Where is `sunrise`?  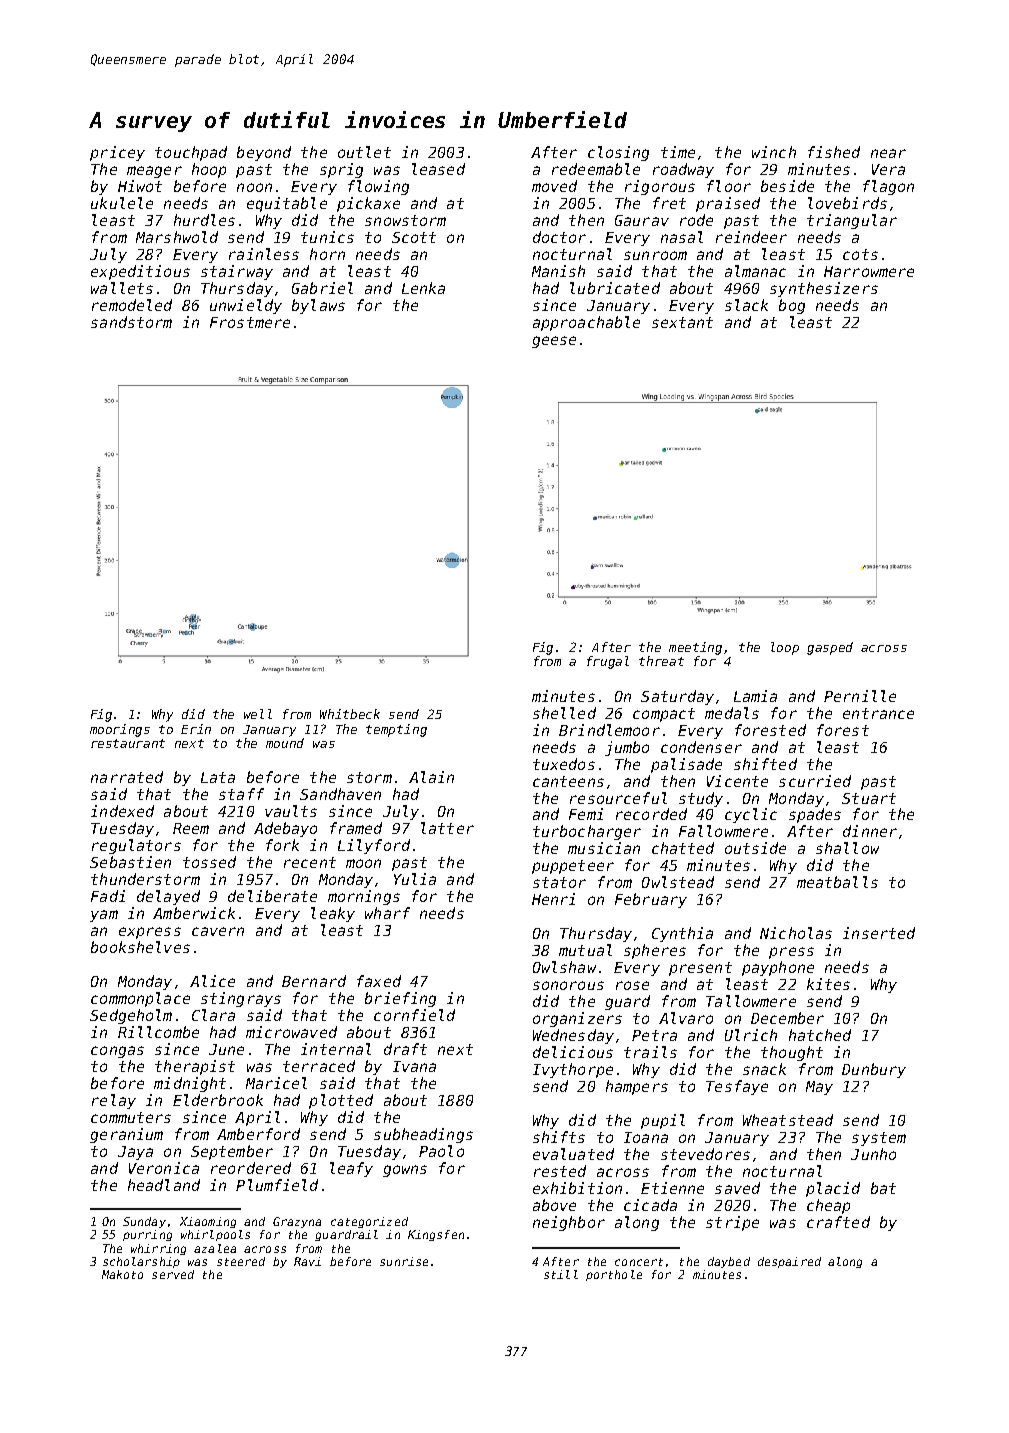
sunrise is located at coordinates (404, 1261).
